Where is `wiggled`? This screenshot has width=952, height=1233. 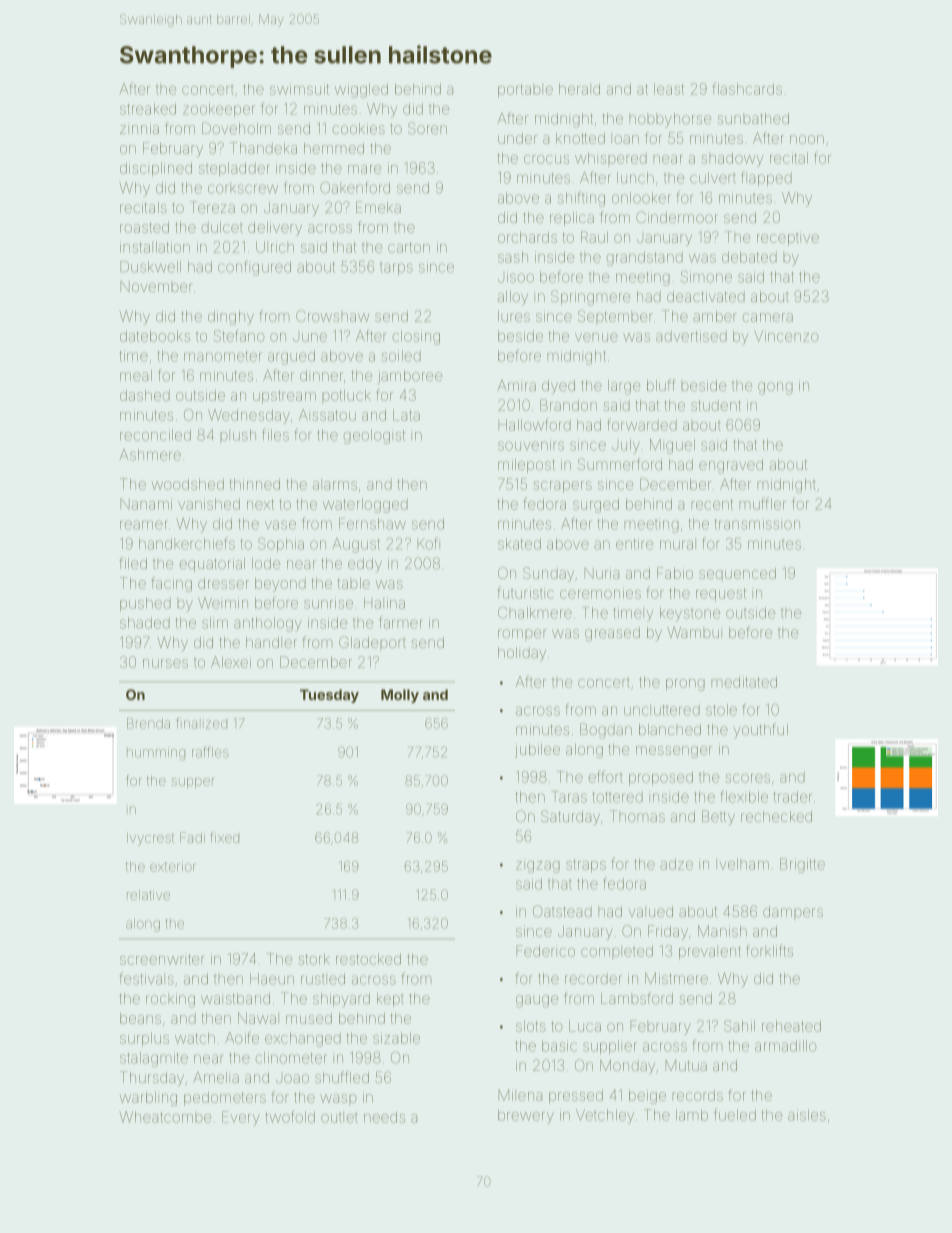
wiggled is located at coordinates (361, 90).
